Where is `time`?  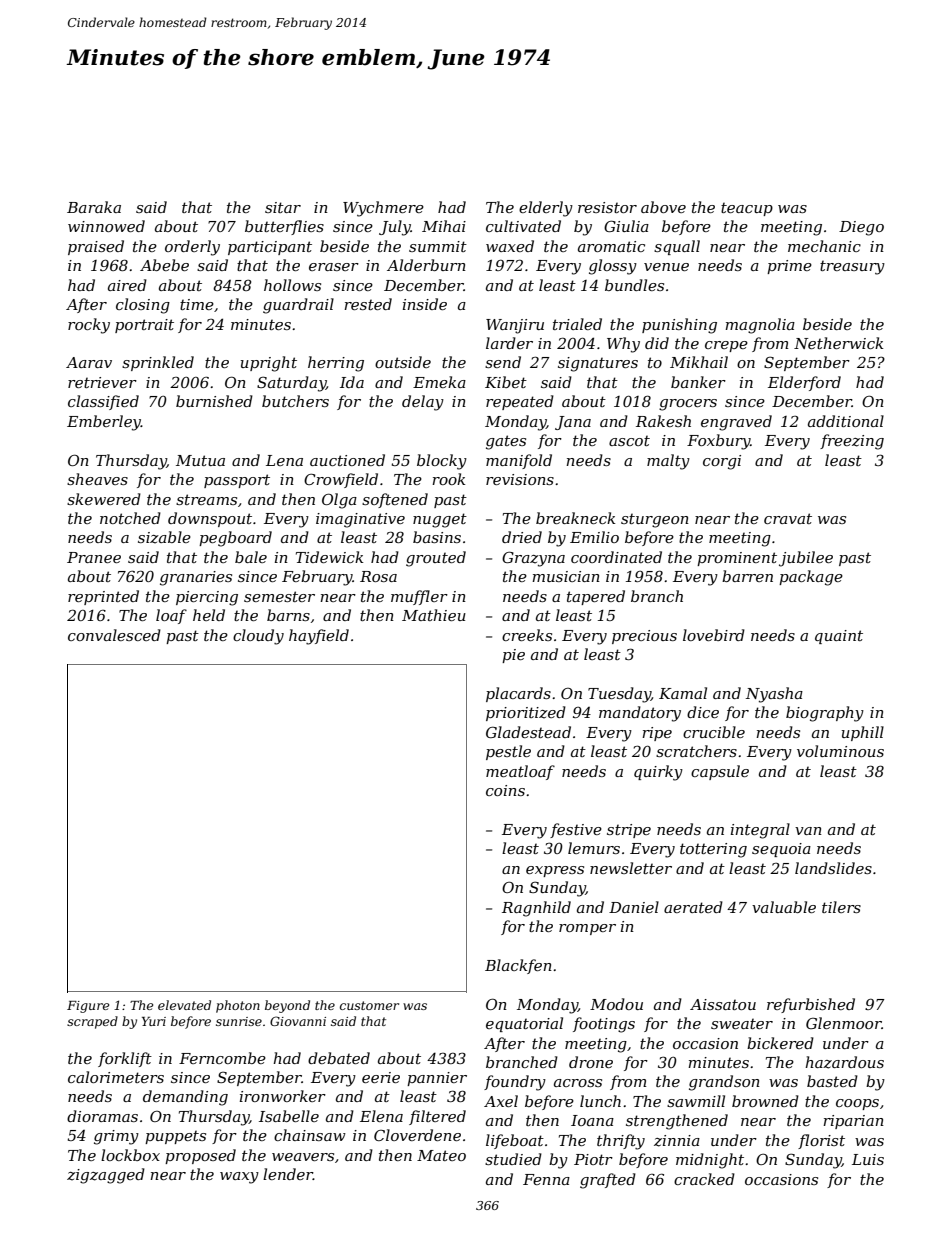
time is located at coordinates (197, 304).
